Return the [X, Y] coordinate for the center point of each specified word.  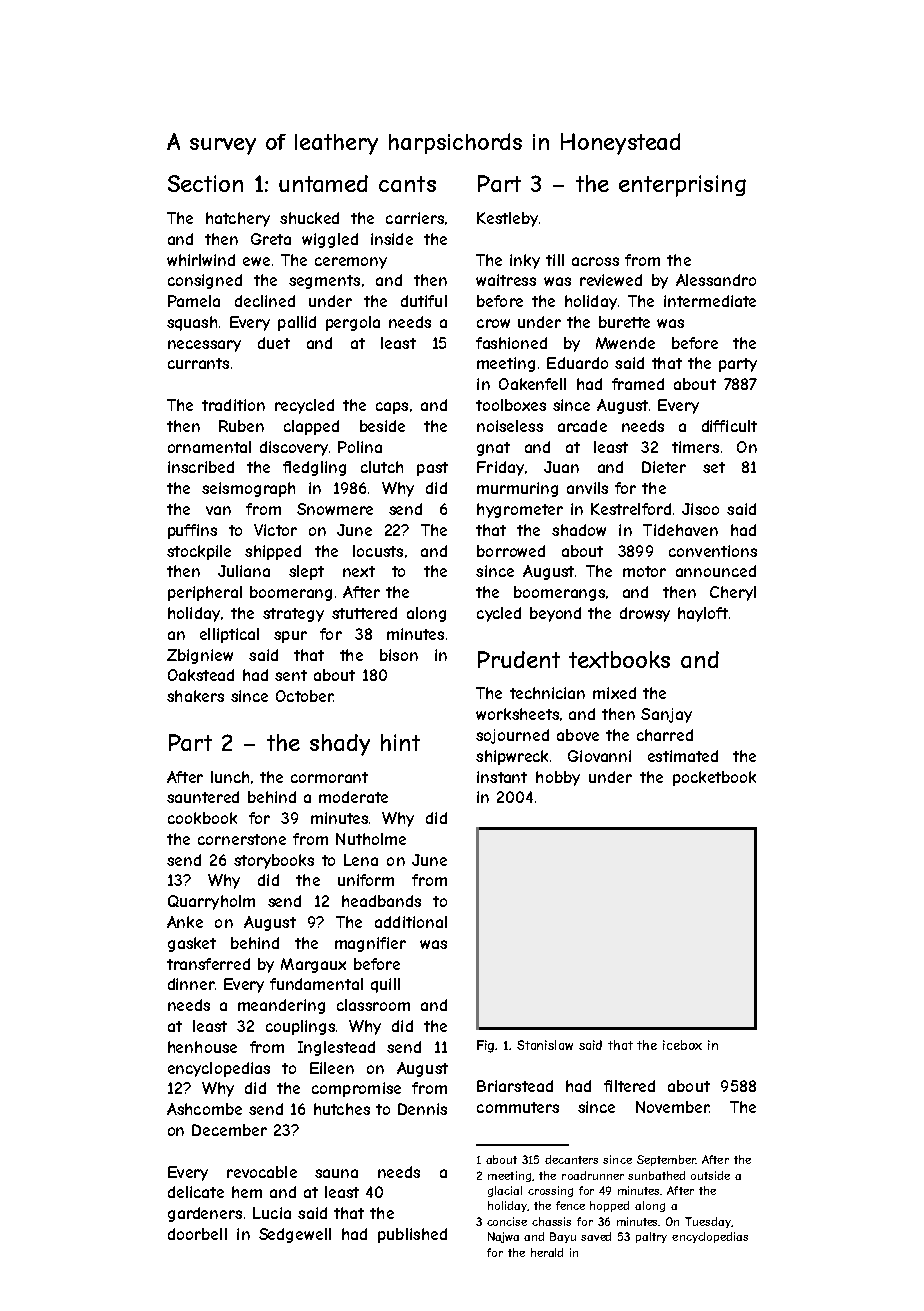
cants [407, 184]
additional [411, 922]
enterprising [682, 186]
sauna [336, 1173]
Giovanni [599, 756]
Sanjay [666, 715]
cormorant [329, 777]
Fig [486, 1046]
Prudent [519, 659]
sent [291, 675]
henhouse [202, 1047]
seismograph [248, 489]
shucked [309, 218]
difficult [729, 426]
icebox [682, 1045]
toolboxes [511, 405]
